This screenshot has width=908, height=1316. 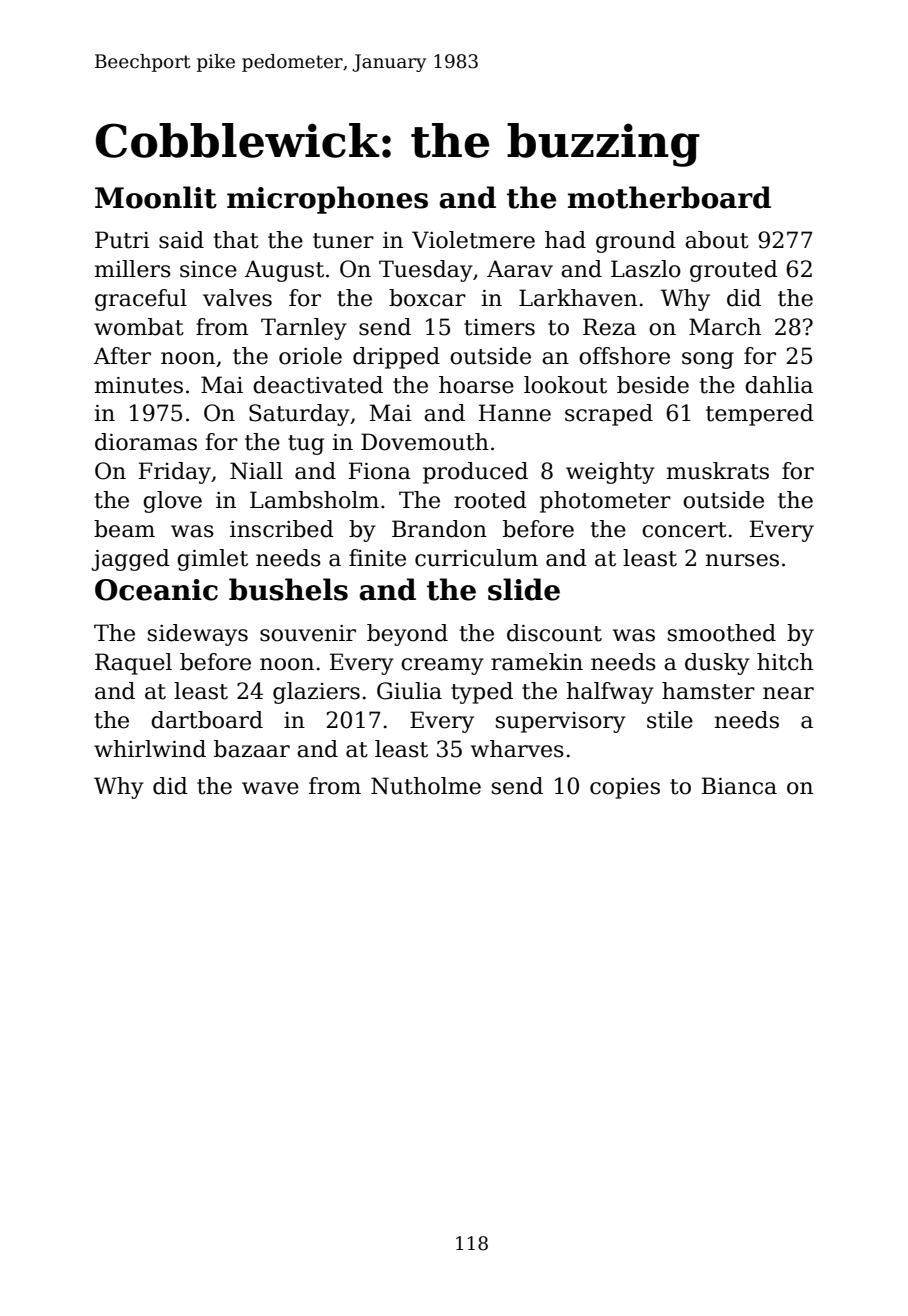 What do you see at coordinates (172, 502) in the screenshot?
I see `glove` at bounding box center [172, 502].
